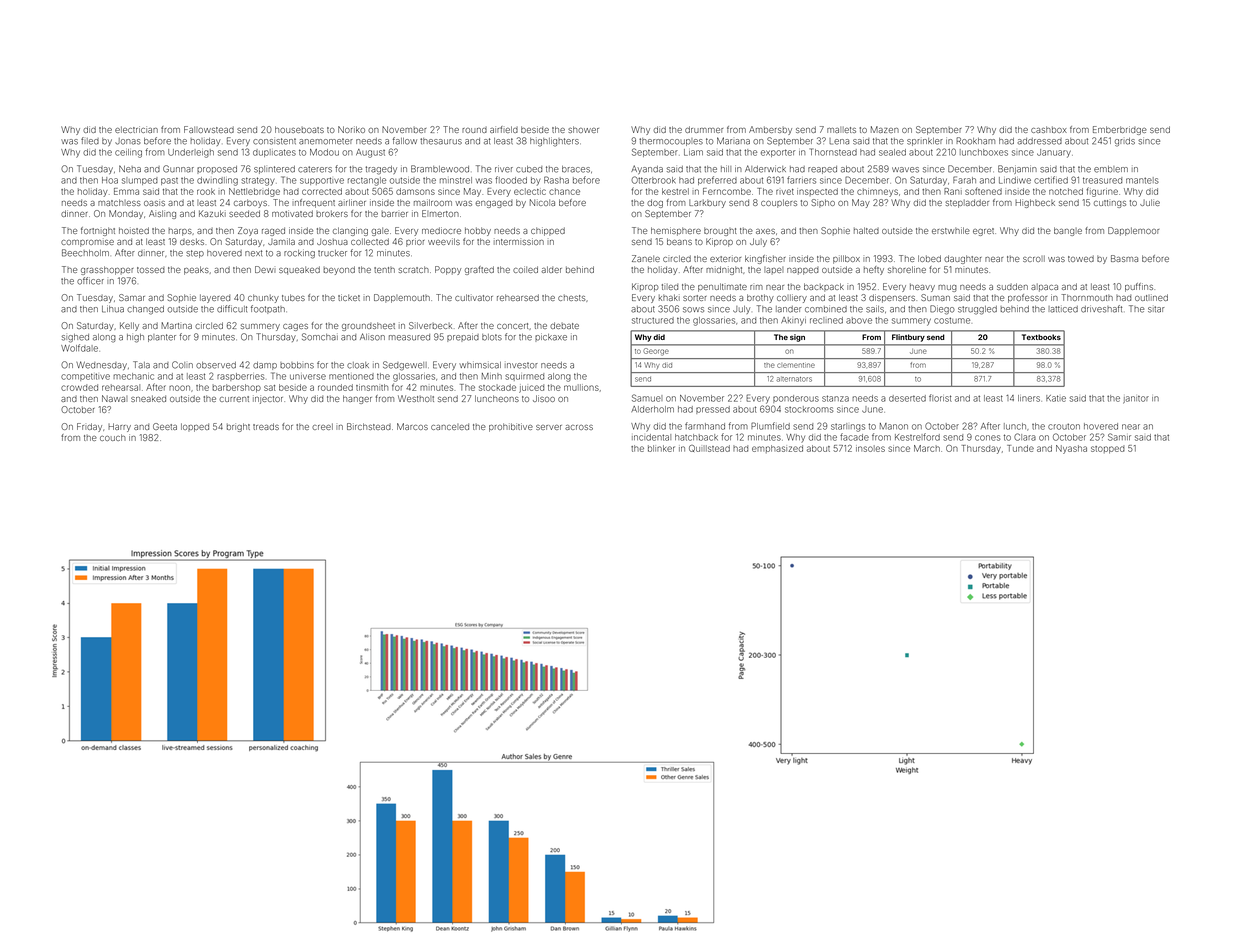  I want to click on ceiling, so click(128, 153).
